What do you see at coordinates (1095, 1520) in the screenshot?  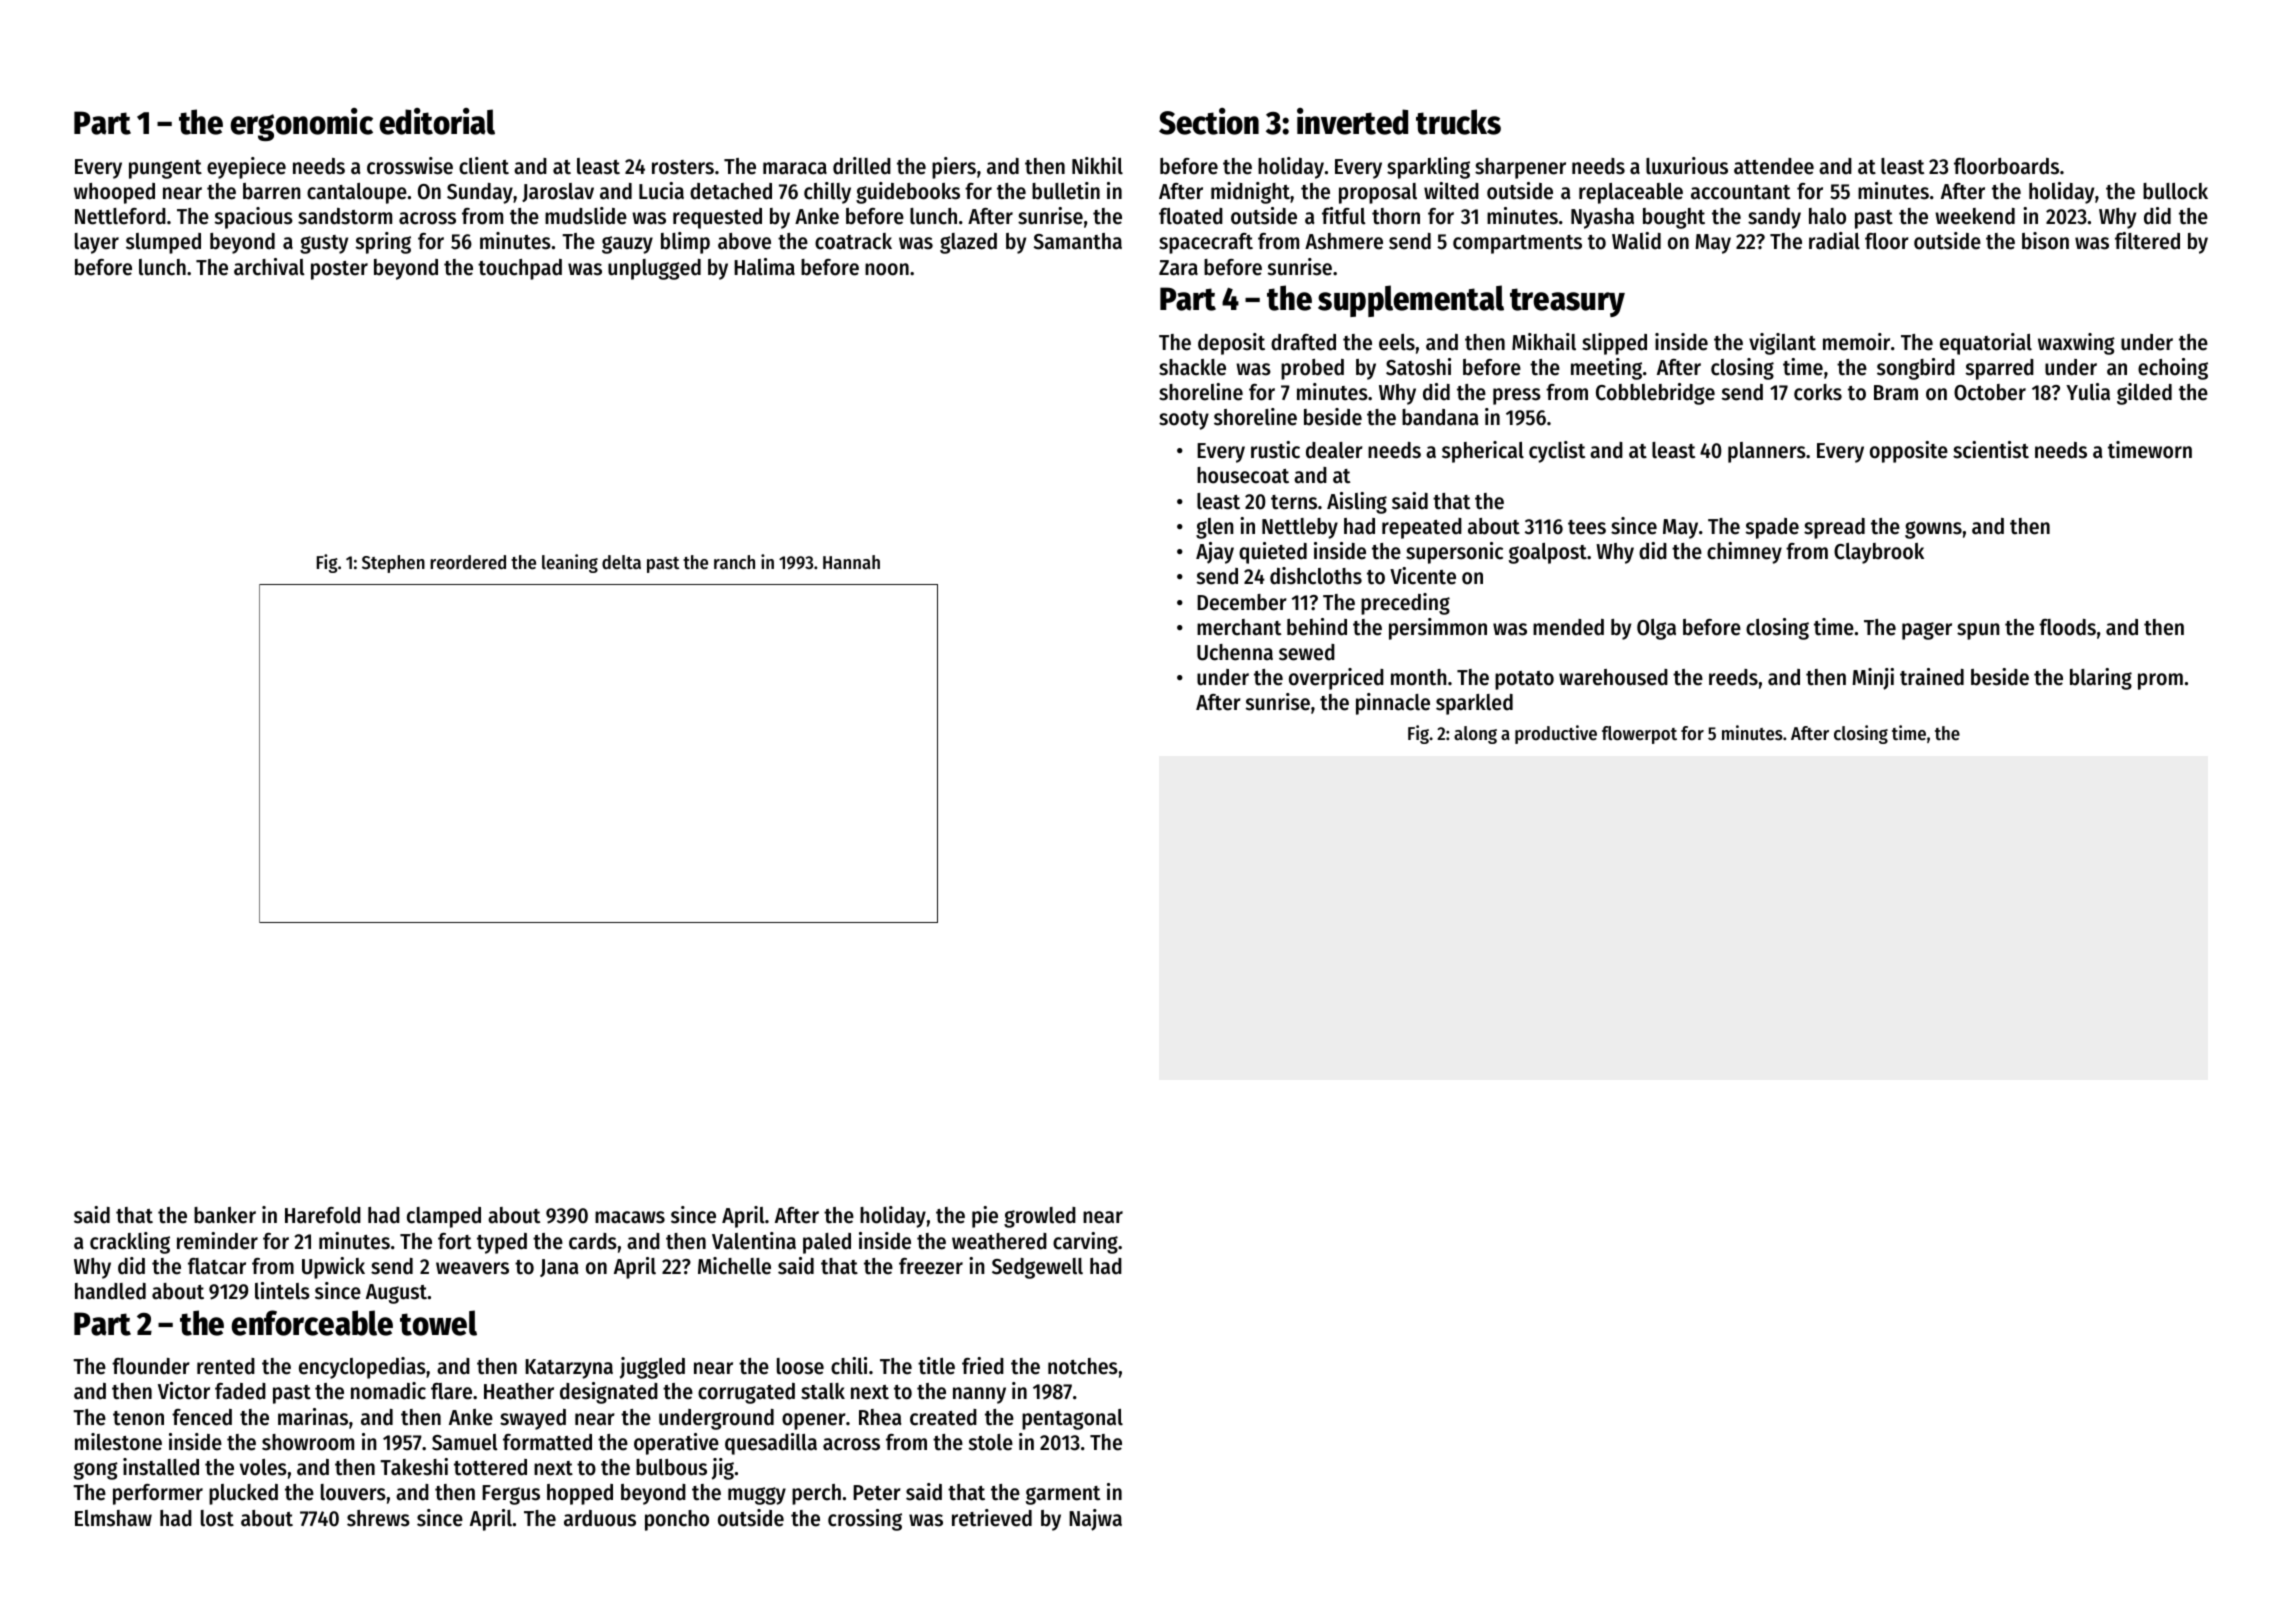 I see `Najwa` at bounding box center [1095, 1520].
